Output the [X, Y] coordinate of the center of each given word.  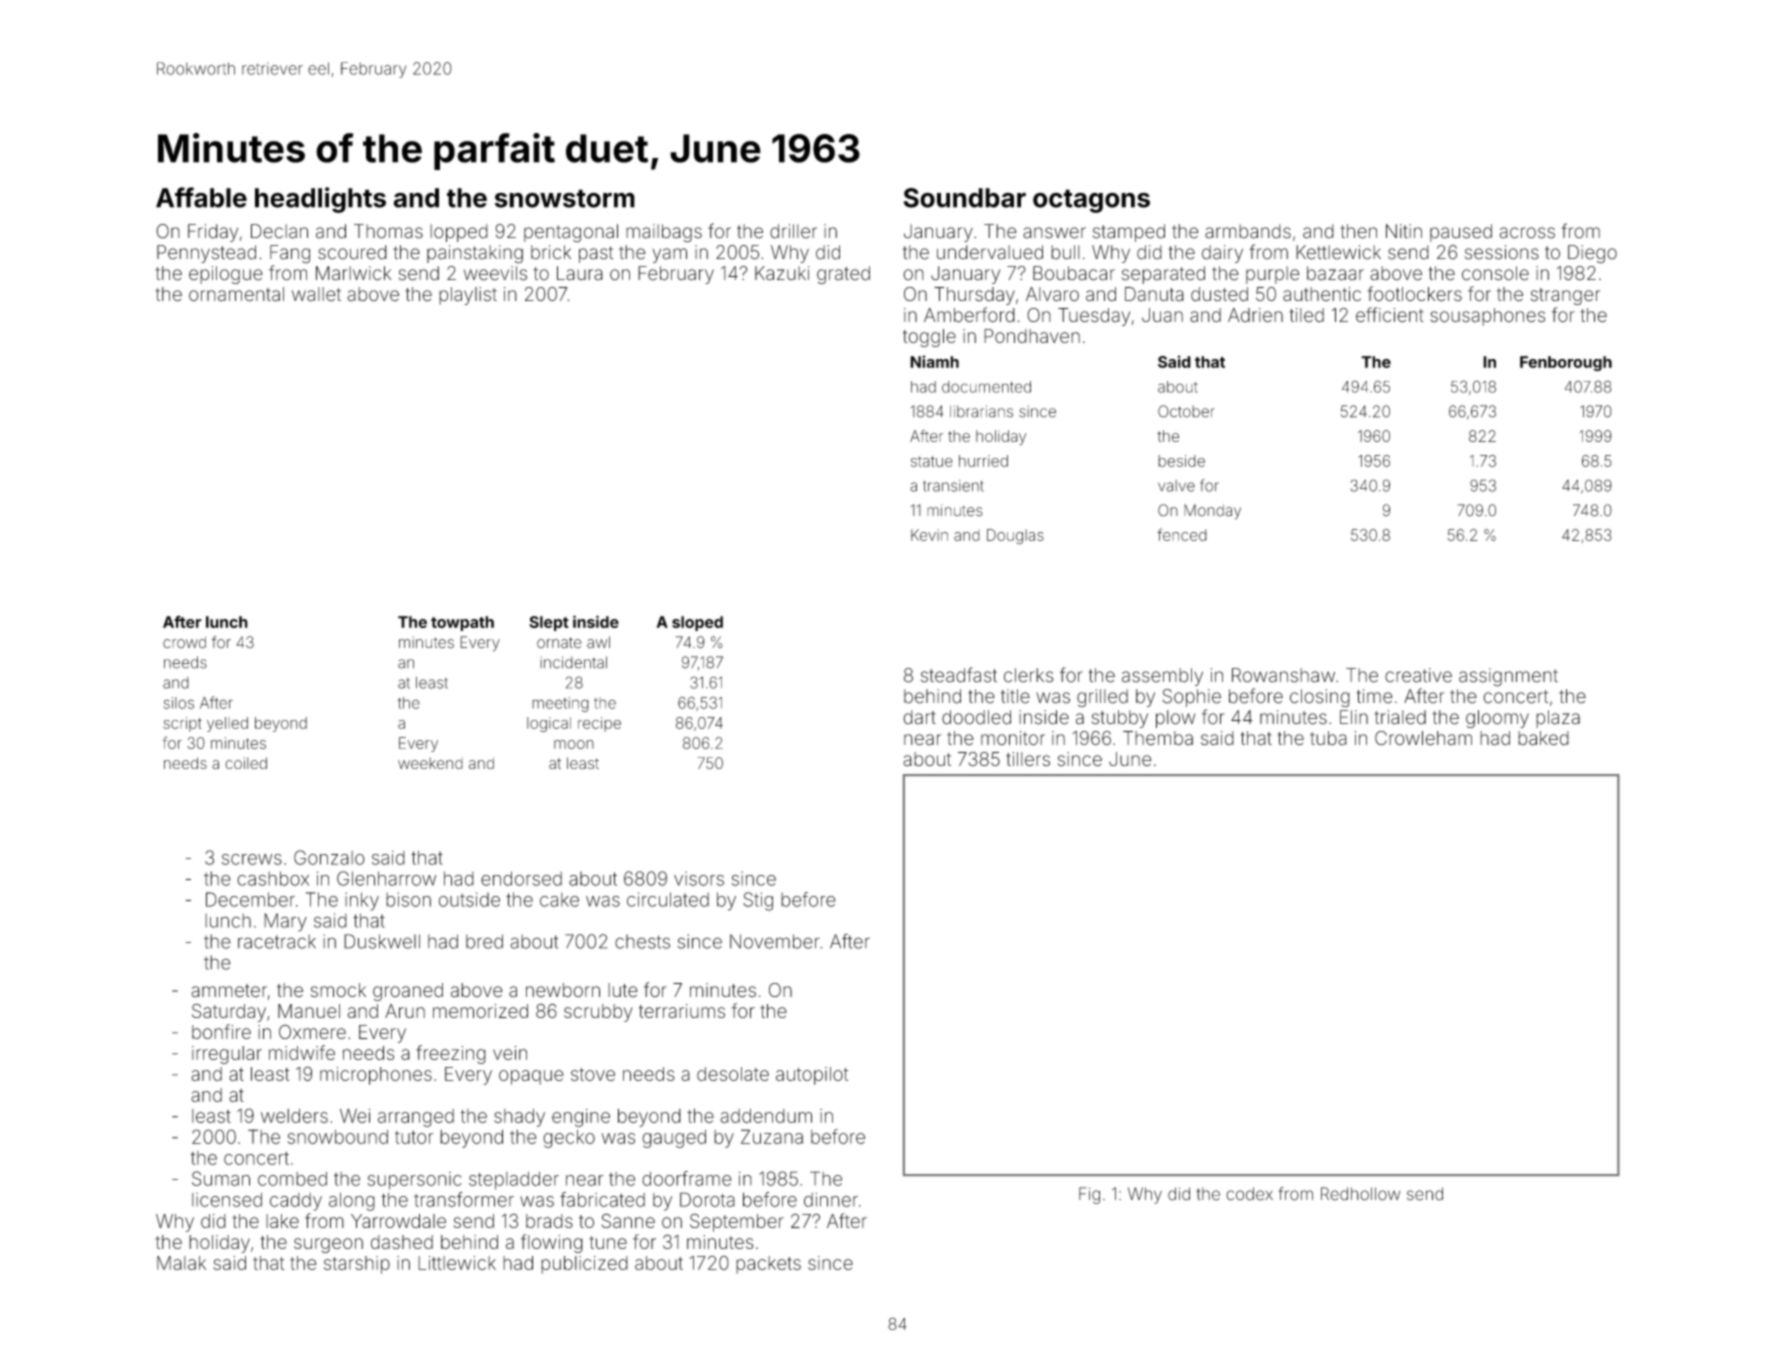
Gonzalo [329, 857]
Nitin [1404, 231]
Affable [201, 197]
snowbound [338, 1137]
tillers [1028, 759]
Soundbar [965, 198]
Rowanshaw [1283, 675]
